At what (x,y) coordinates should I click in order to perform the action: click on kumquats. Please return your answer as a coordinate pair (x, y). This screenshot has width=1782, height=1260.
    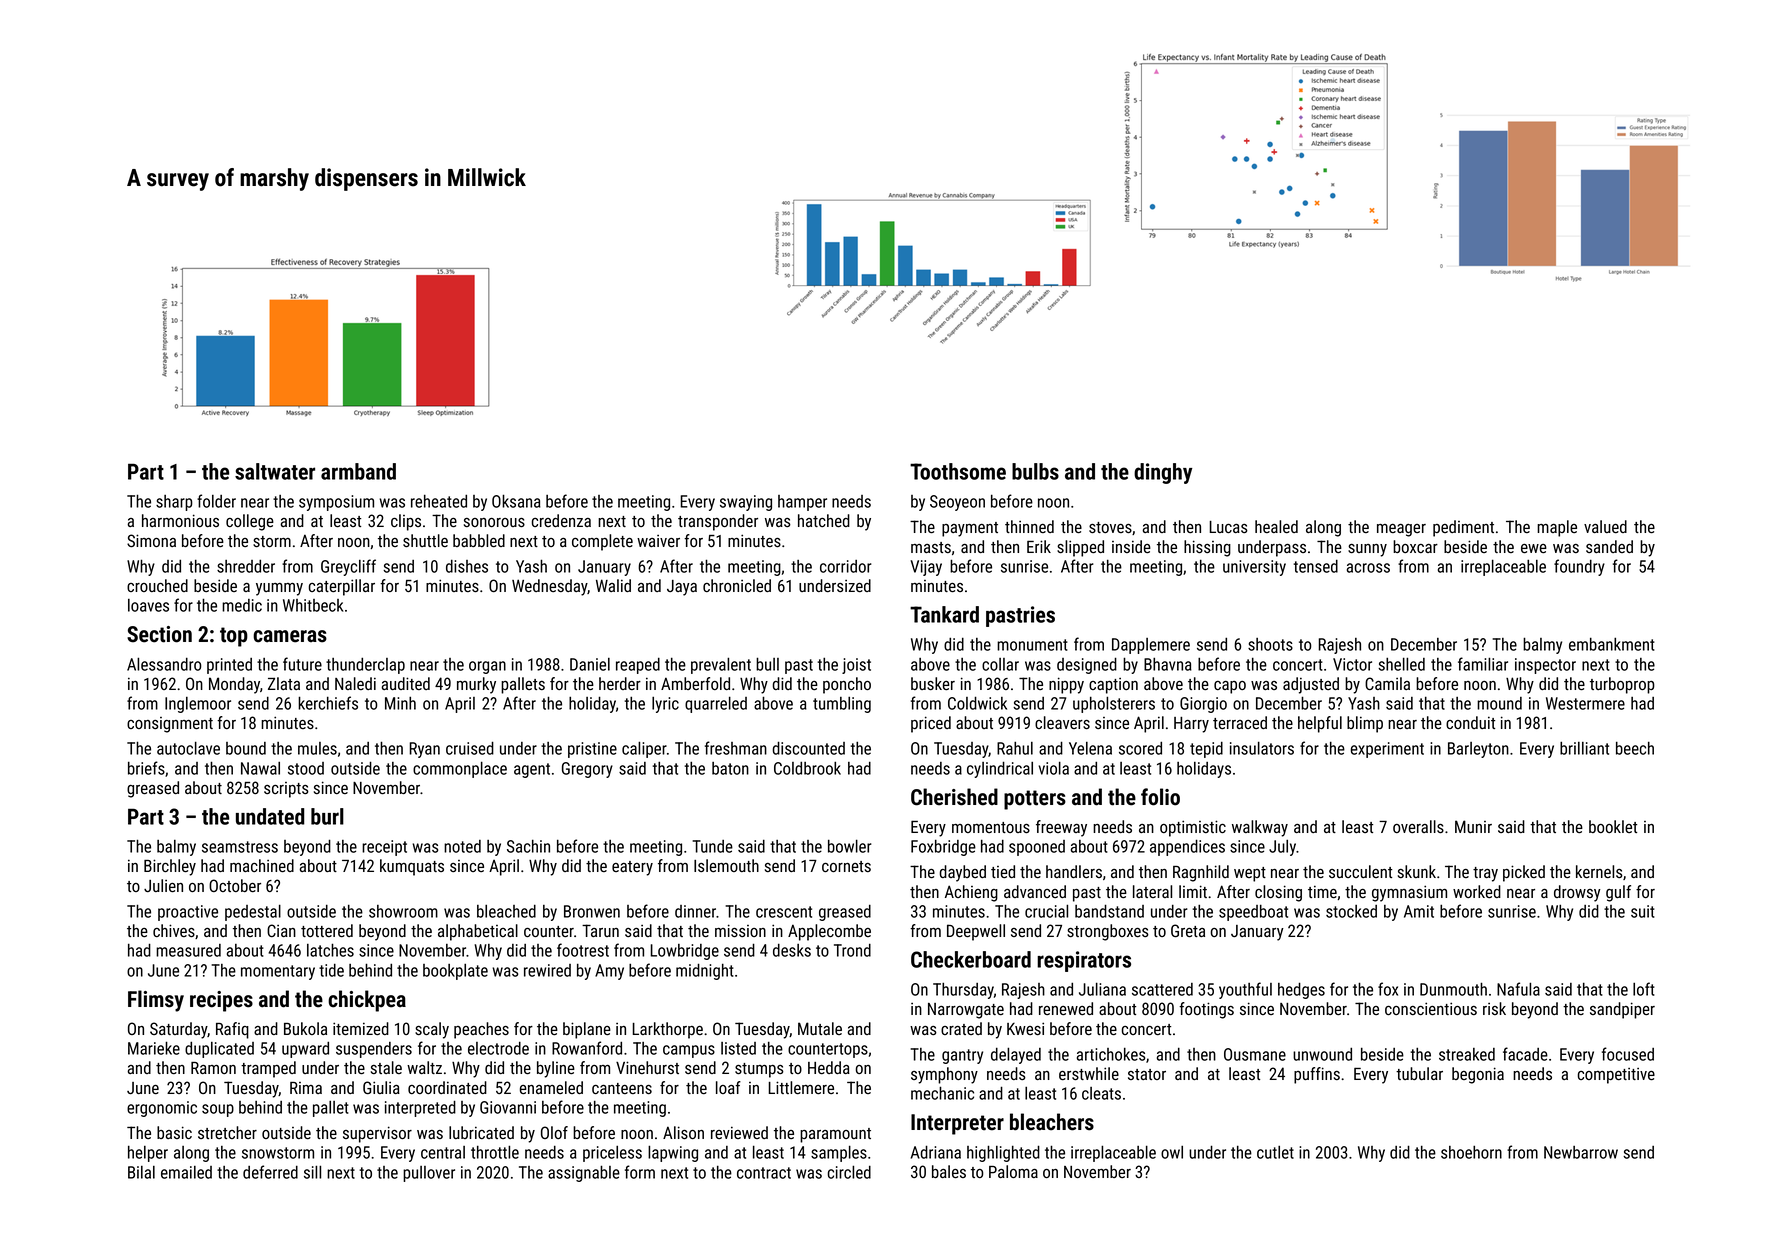
    Looking at the image, I should click on (412, 867).
